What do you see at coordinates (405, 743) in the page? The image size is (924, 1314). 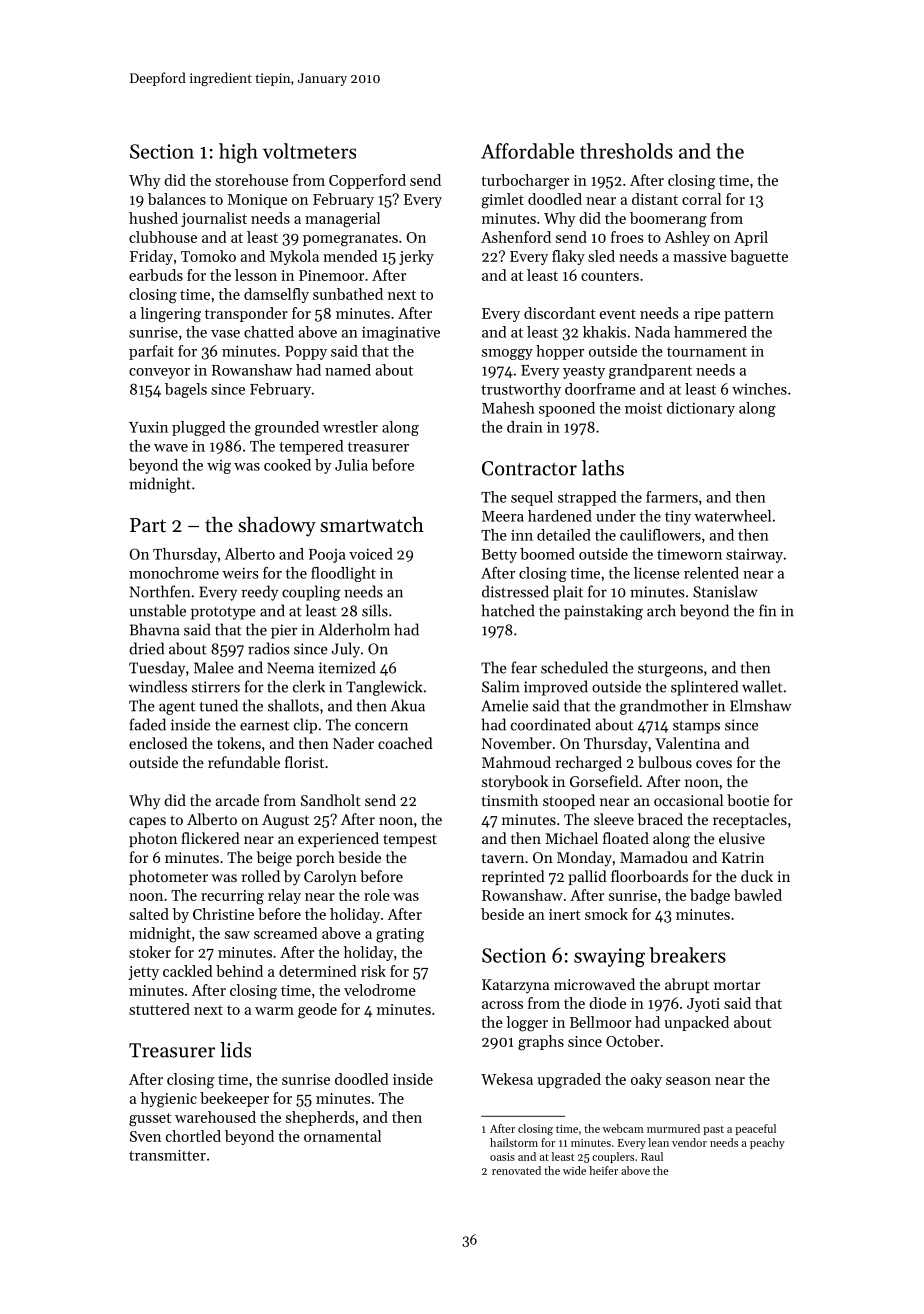 I see `coached` at bounding box center [405, 743].
